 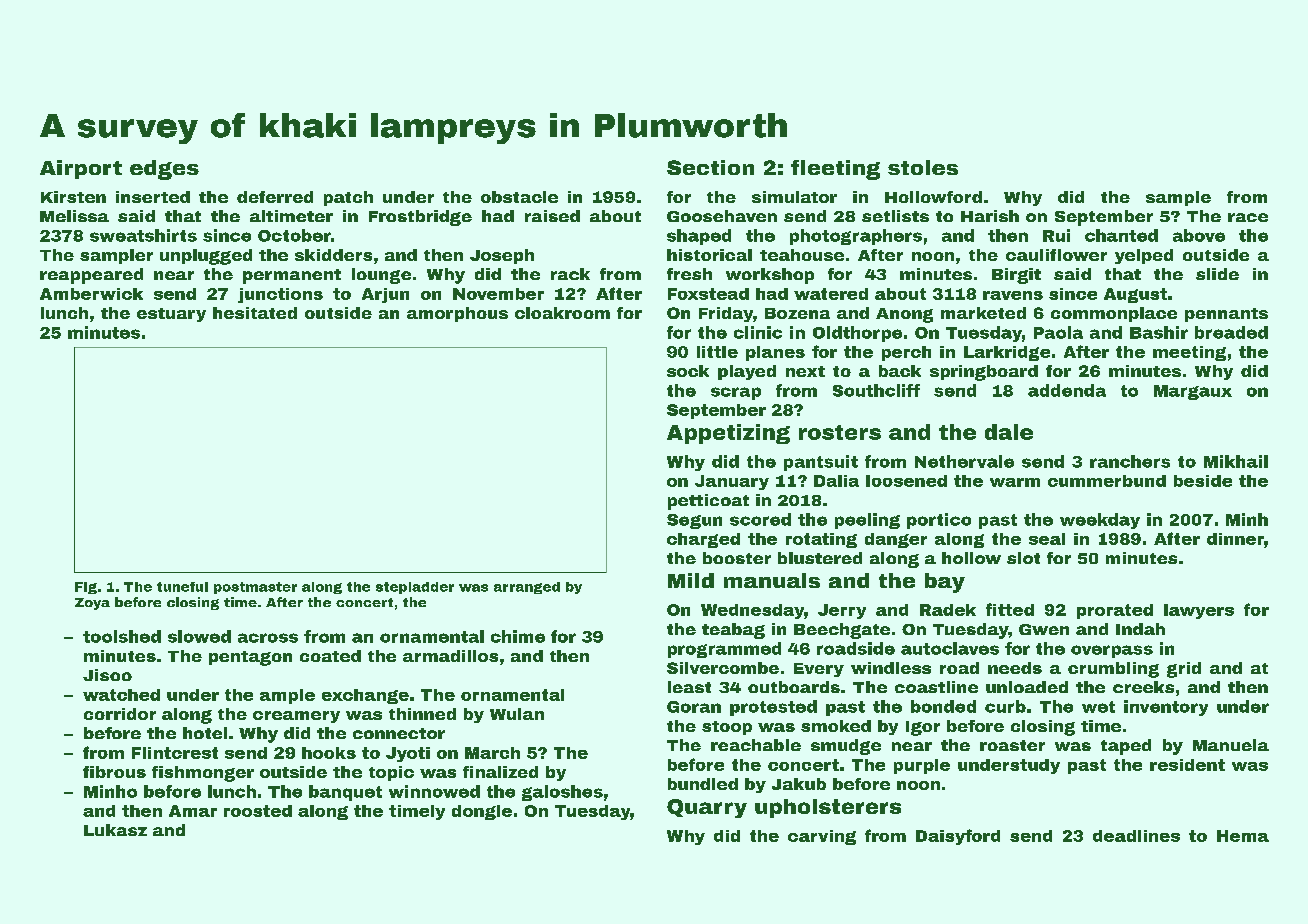 What do you see at coordinates (1226, 315) in the document?
I see `pennants` at bounding box center [1226, 315].
